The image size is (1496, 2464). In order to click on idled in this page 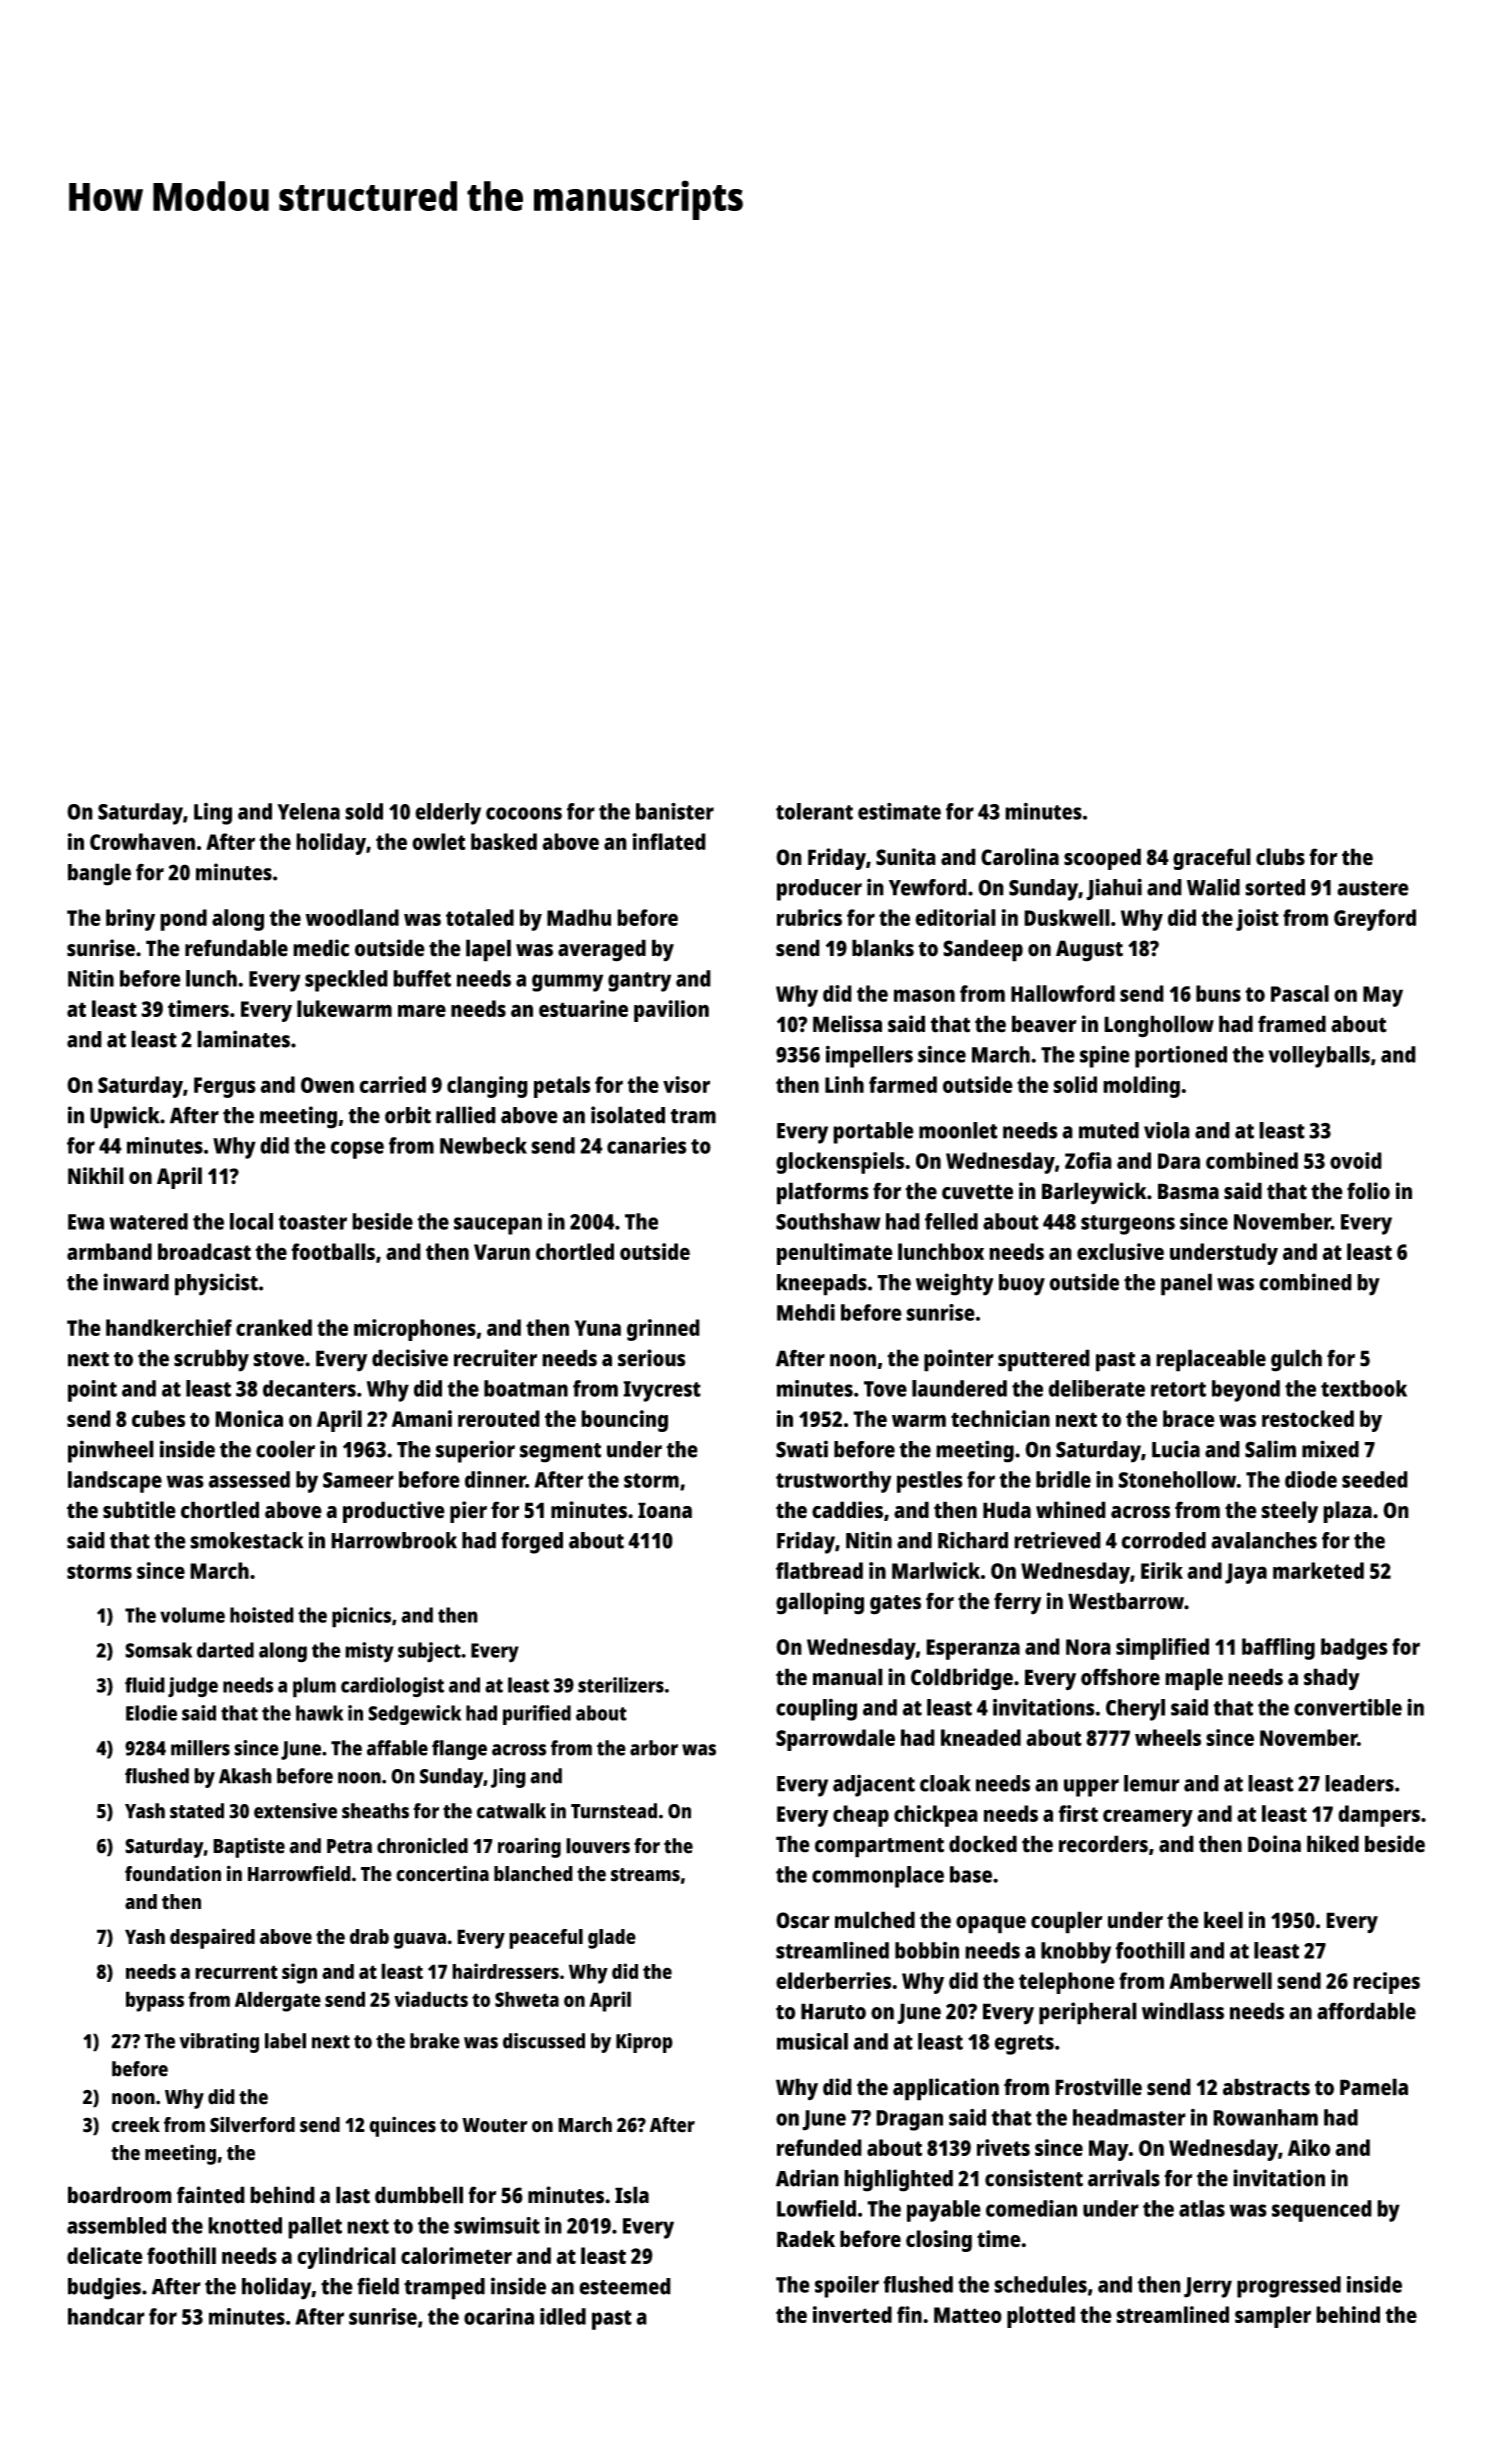, I will do `click(563, 2316)`.
